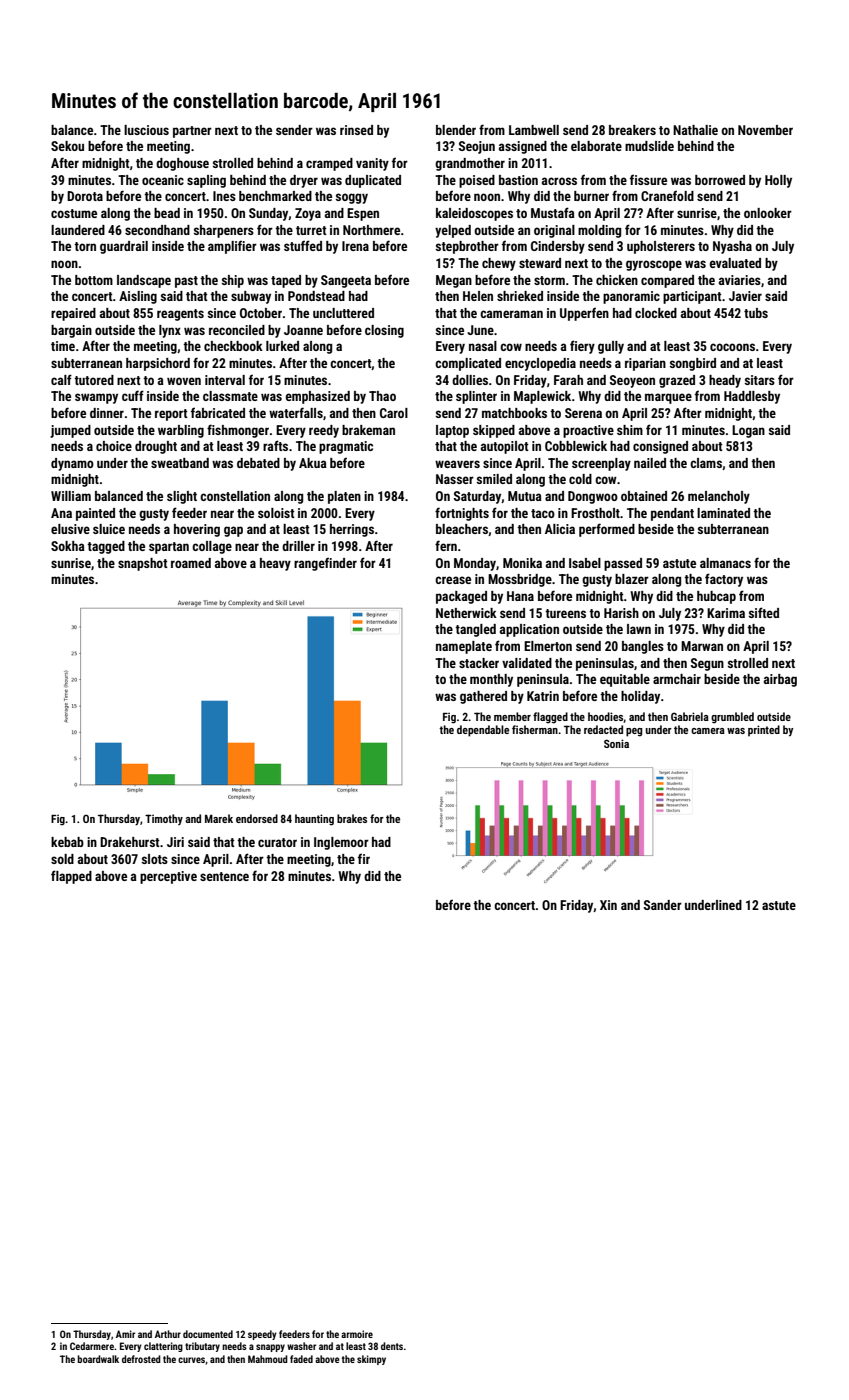 This screenshot has height=1400, width=849. What do you see at coordinates (98, 1359) in the screenshot?
I see `boardwalk` at bounding box center [98, 1359].
